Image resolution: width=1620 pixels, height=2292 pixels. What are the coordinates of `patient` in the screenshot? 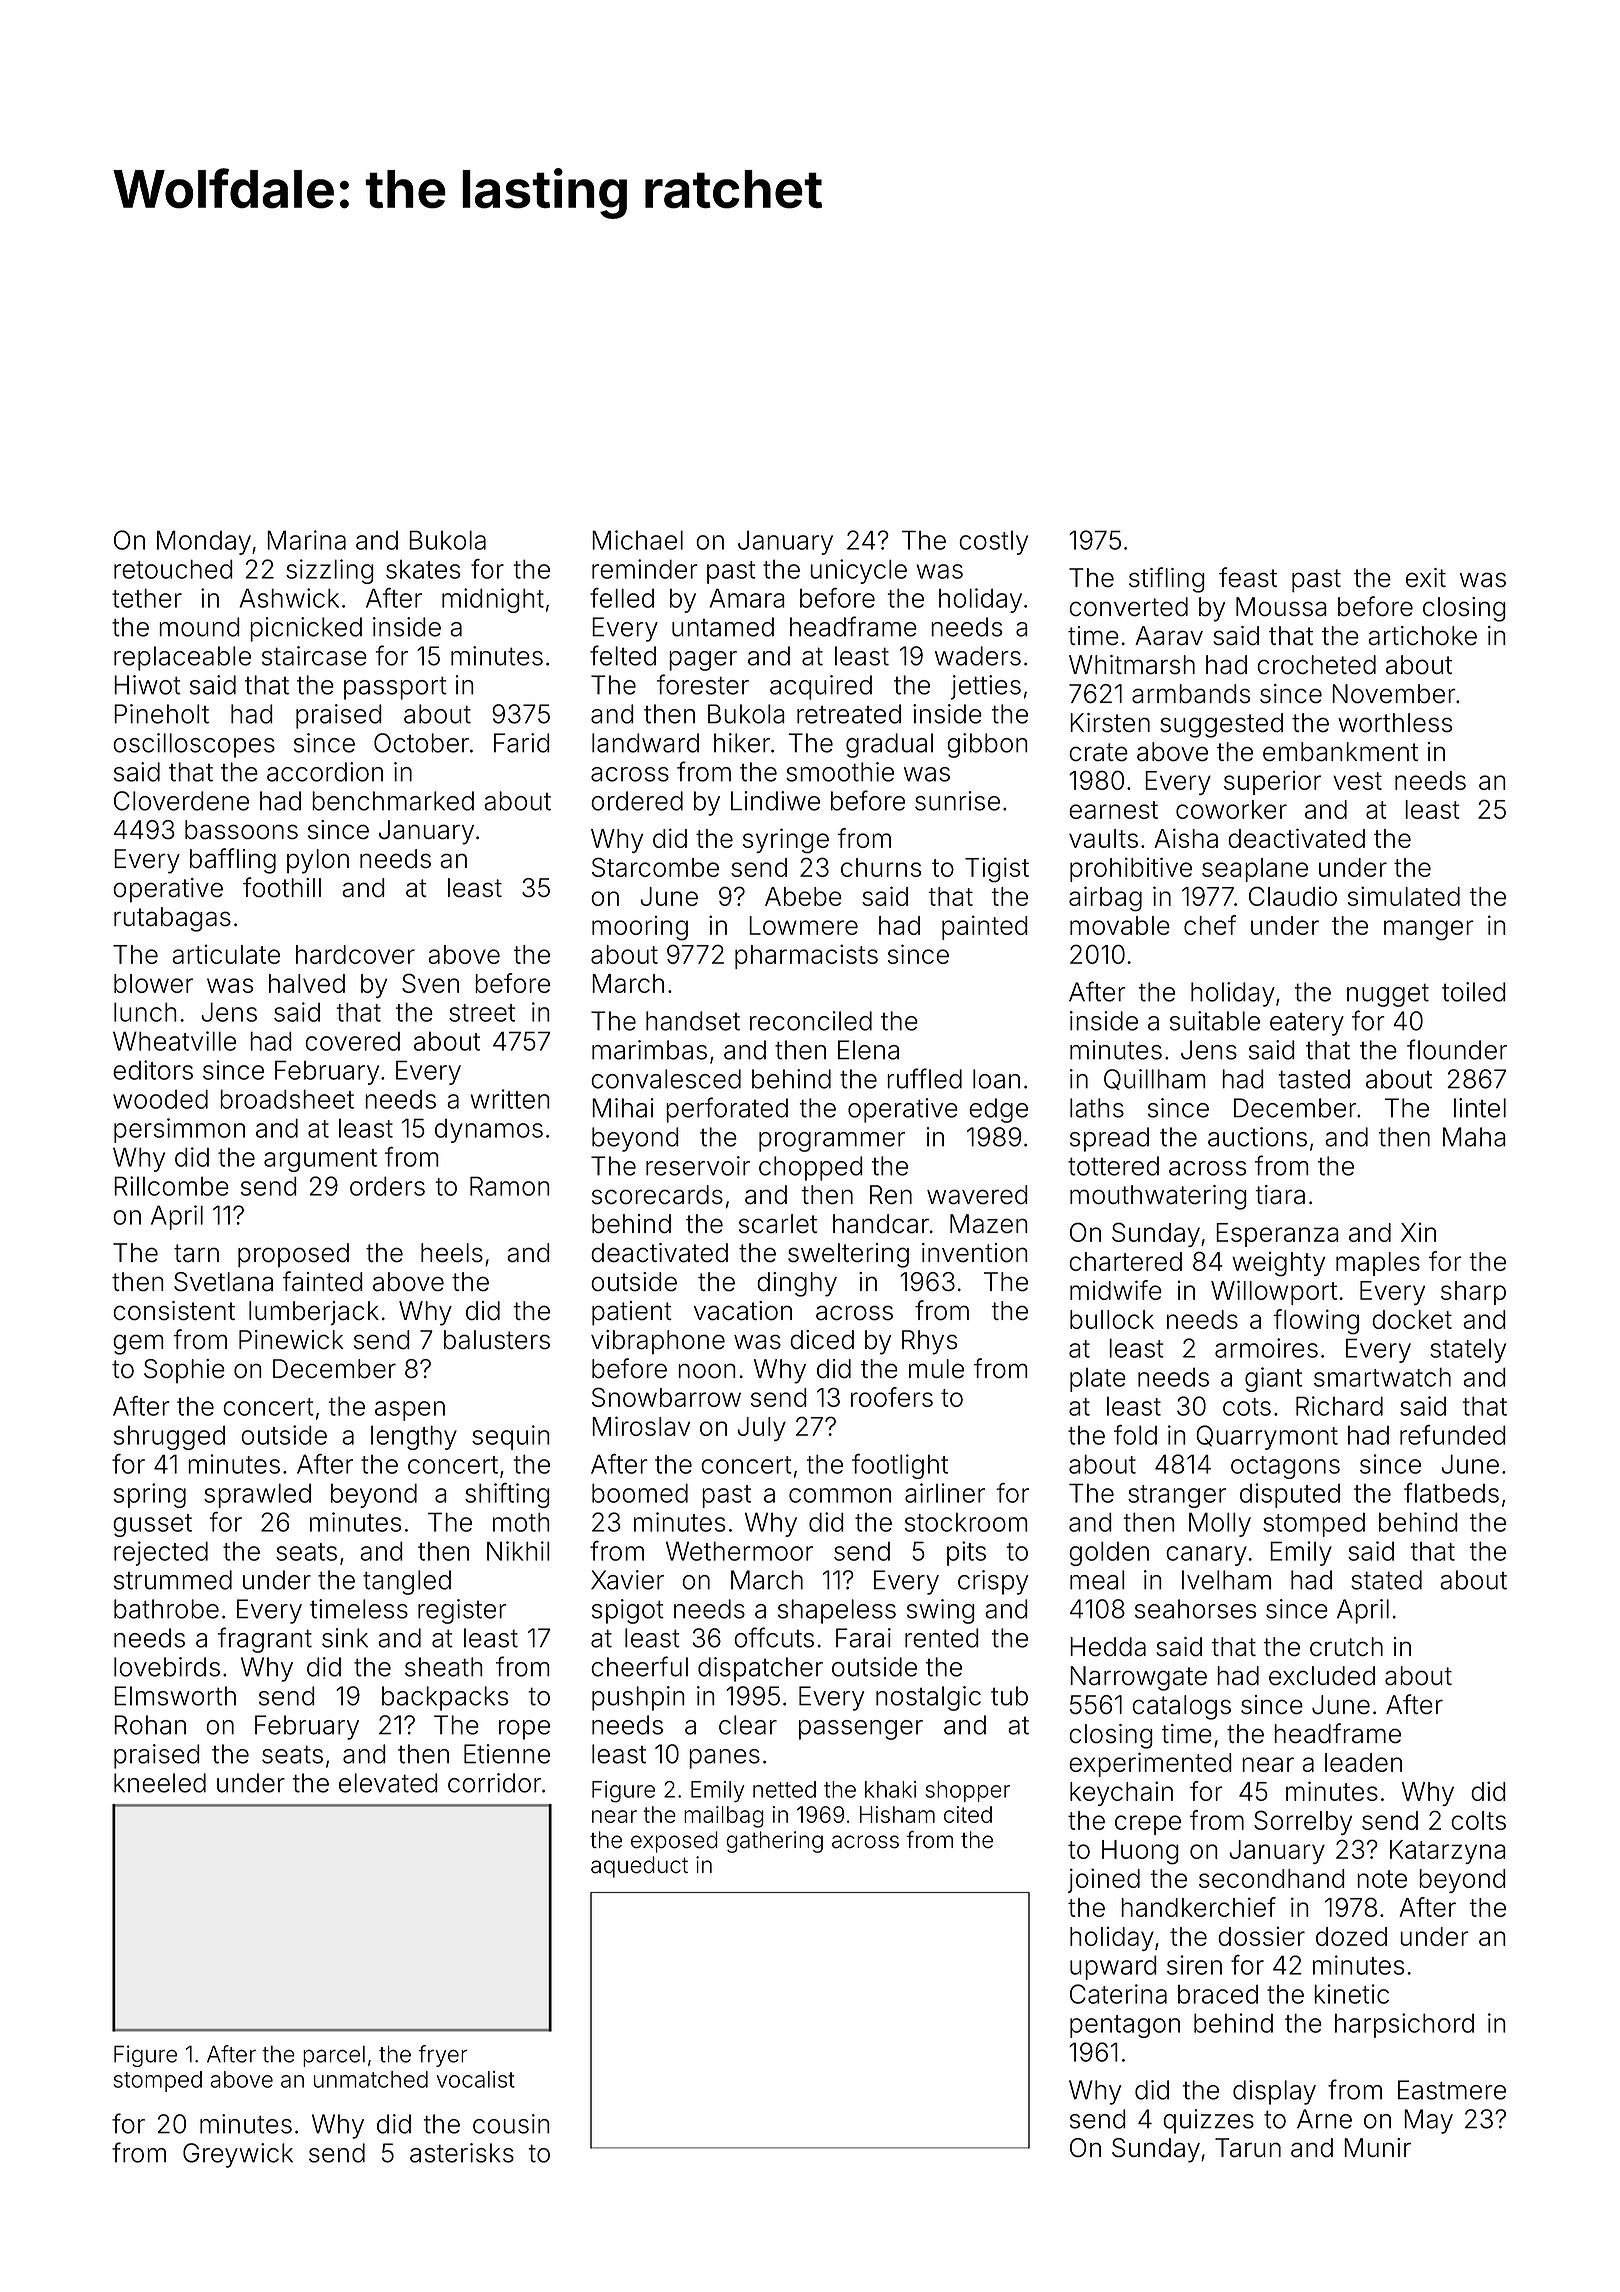 It's located at (632, 1313).
